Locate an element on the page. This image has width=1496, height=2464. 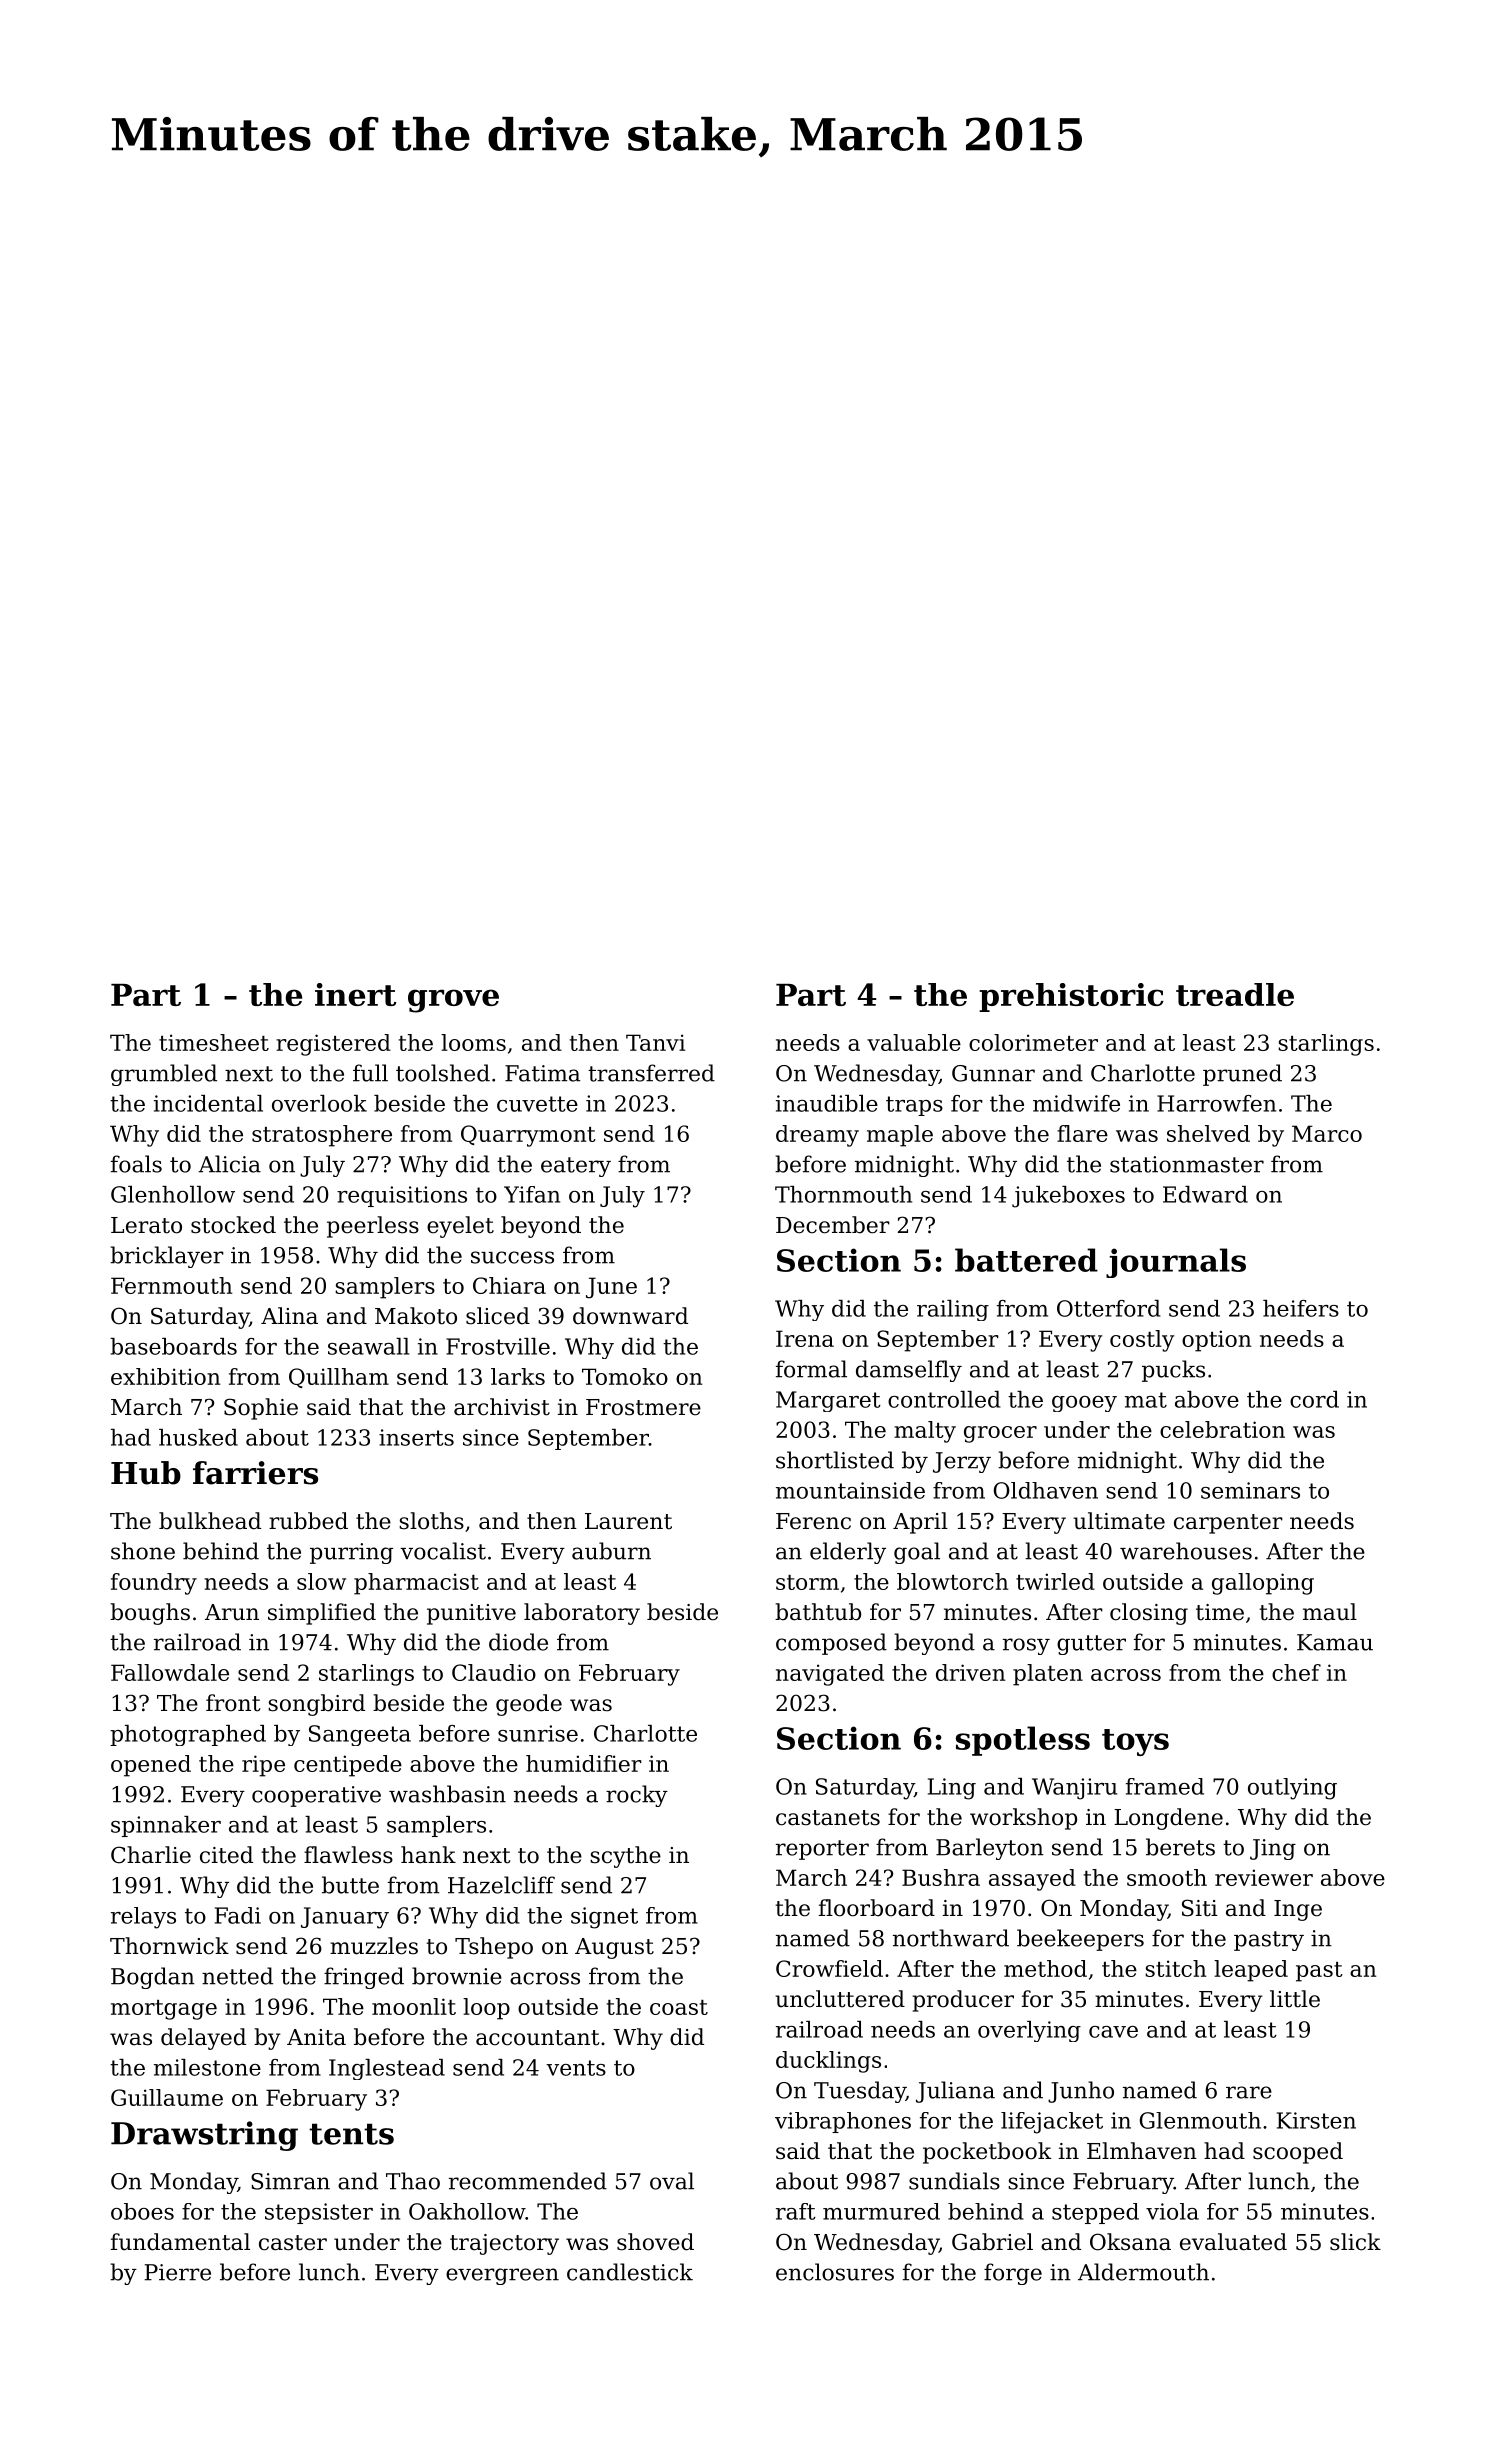
Aldermouth is located at coordinates (1143, 2272).
